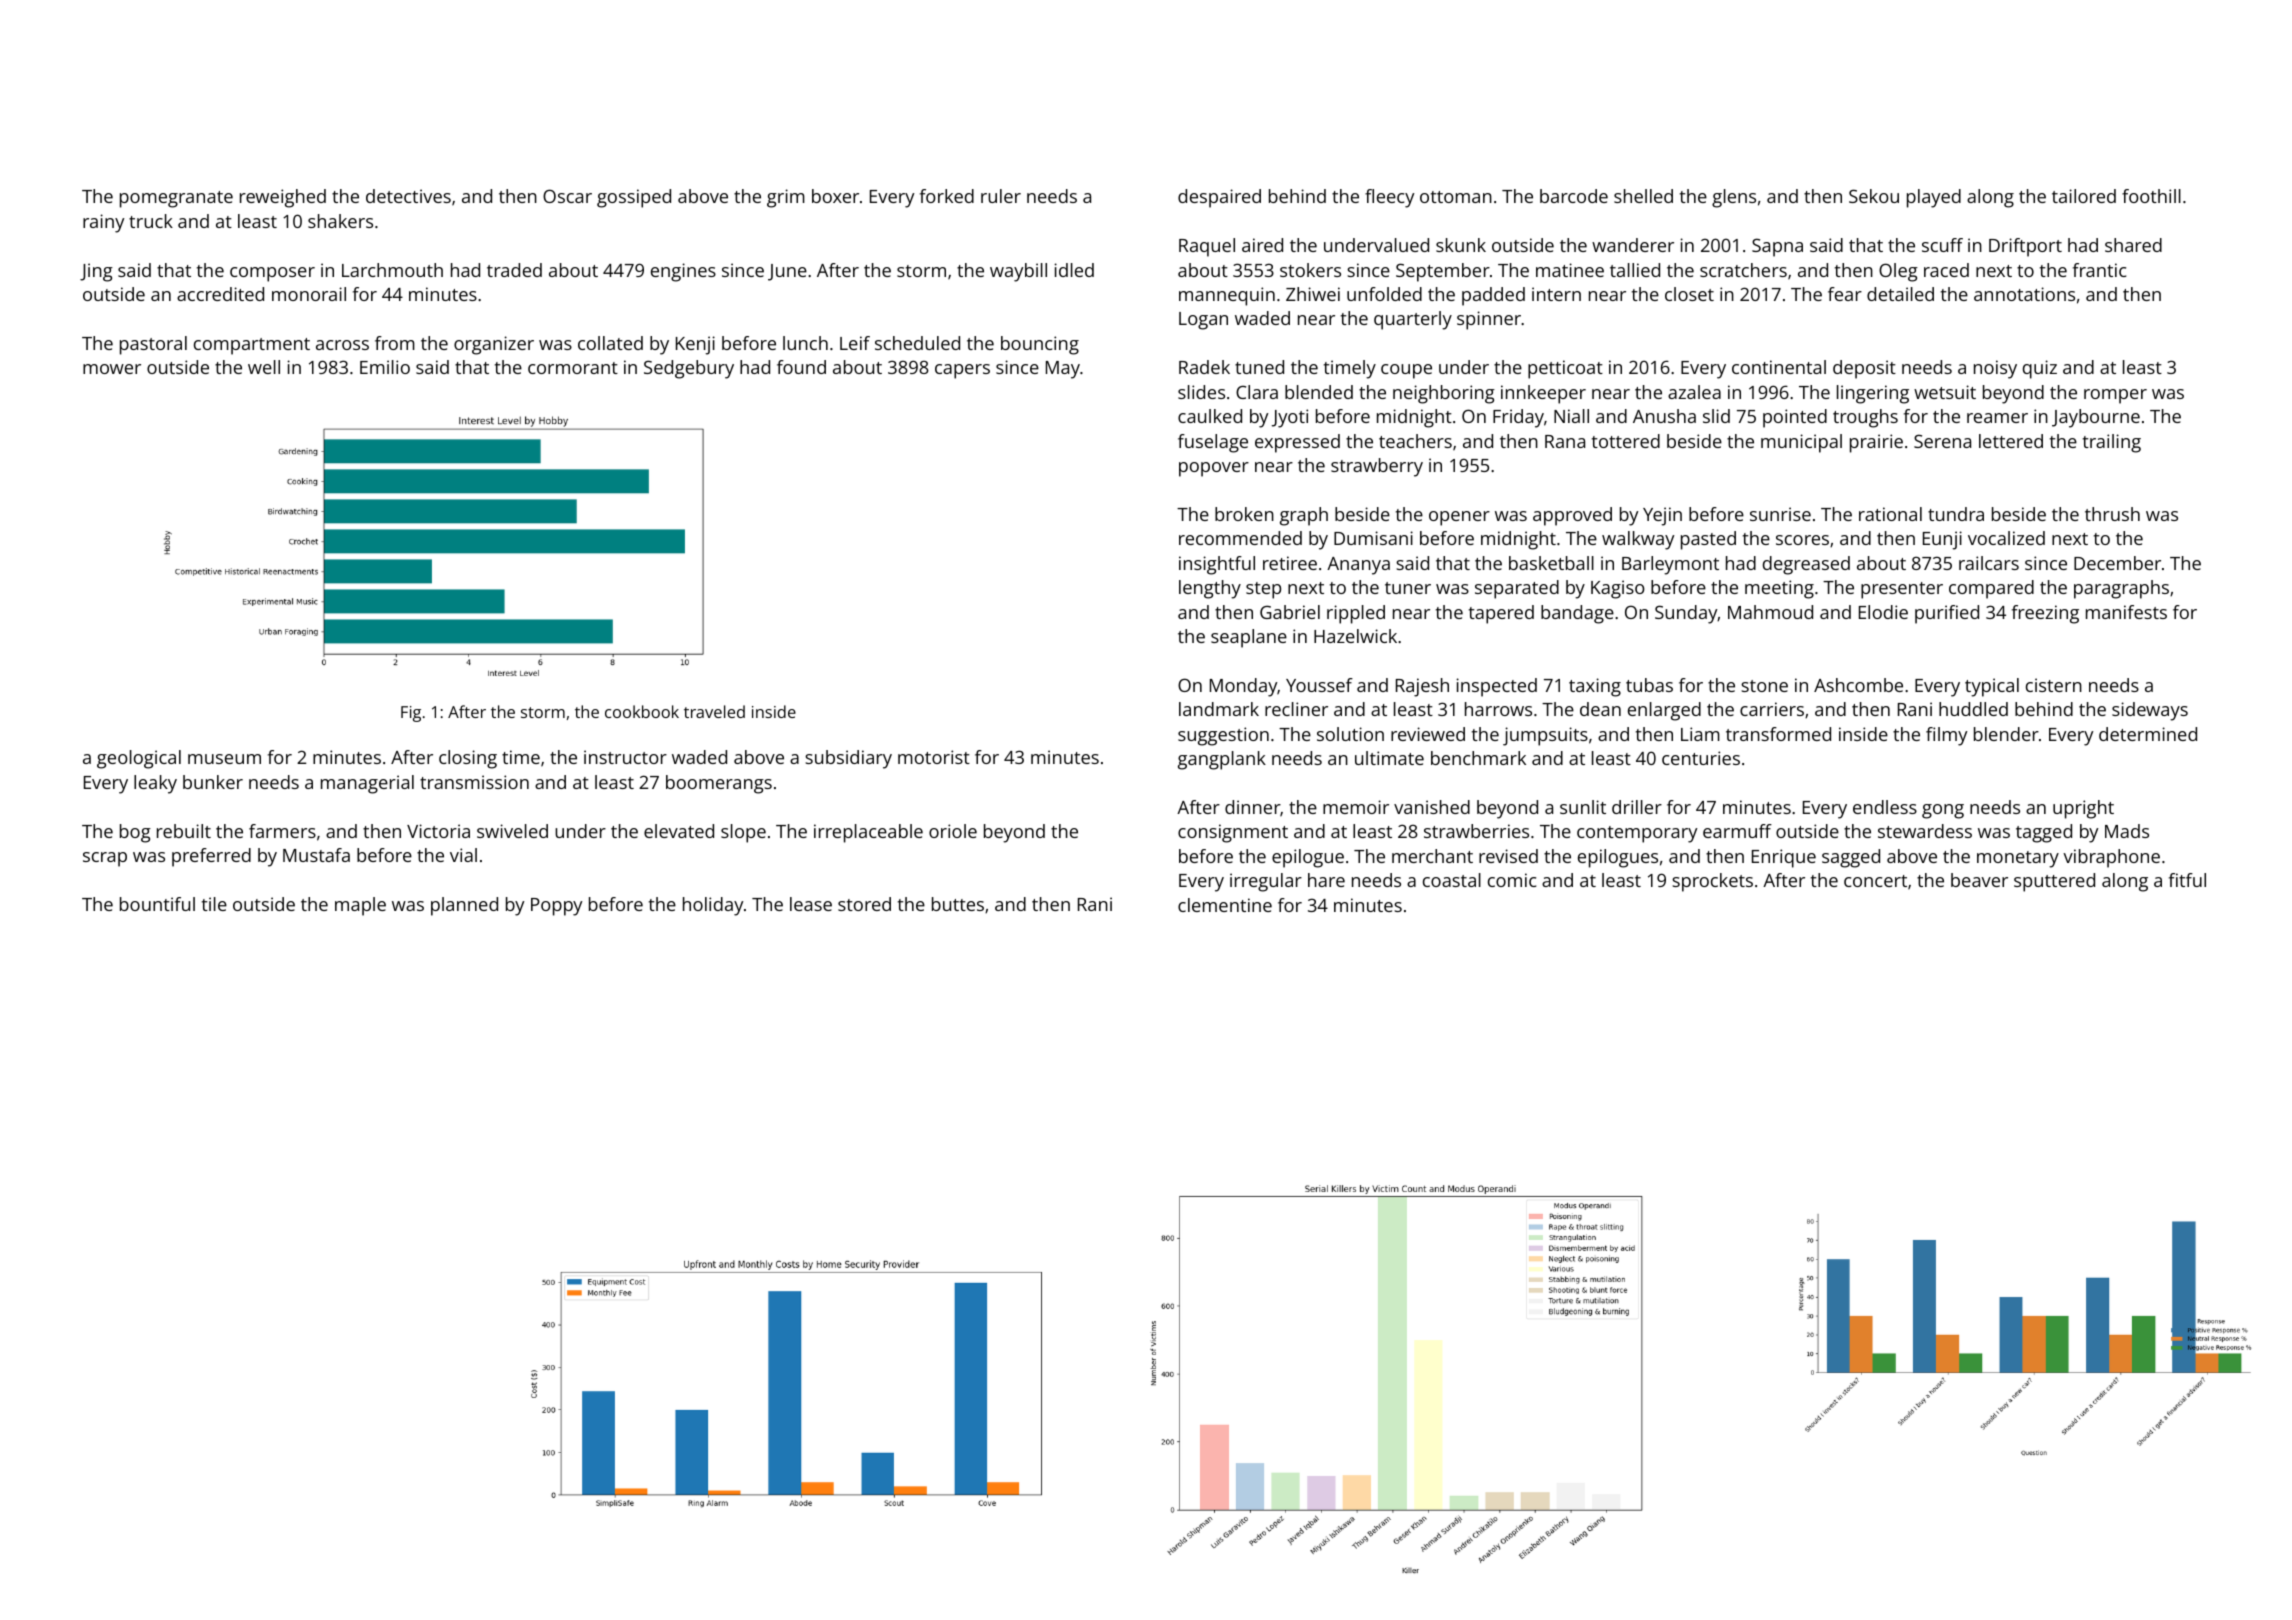  I want to click on pastoral, so click(153, 345).
